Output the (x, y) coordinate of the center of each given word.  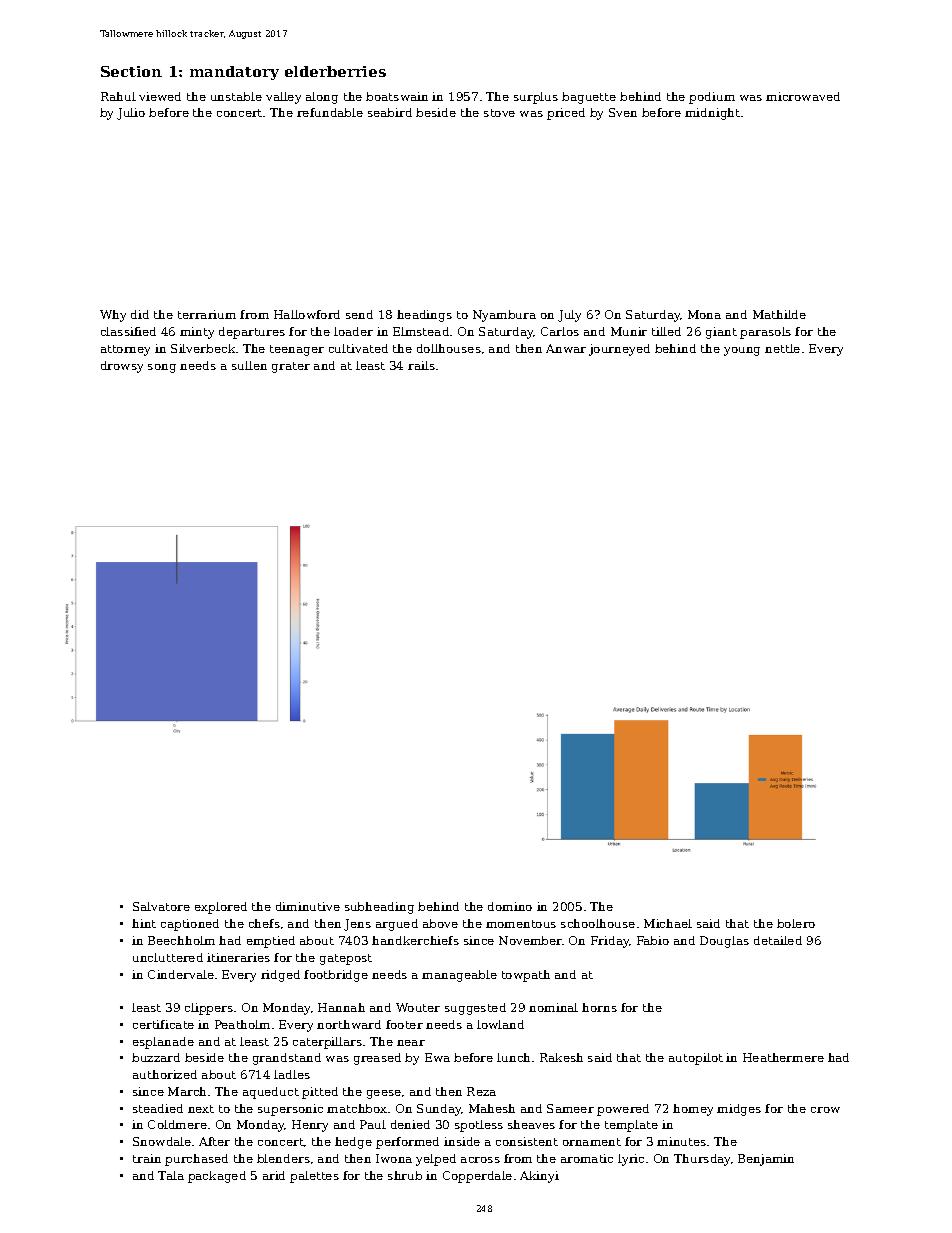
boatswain (397, 96)
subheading (379, 908)
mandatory (234, 73)
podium (712, 98)
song (162, 368)
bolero (796, 923)
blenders (283, 1158)
